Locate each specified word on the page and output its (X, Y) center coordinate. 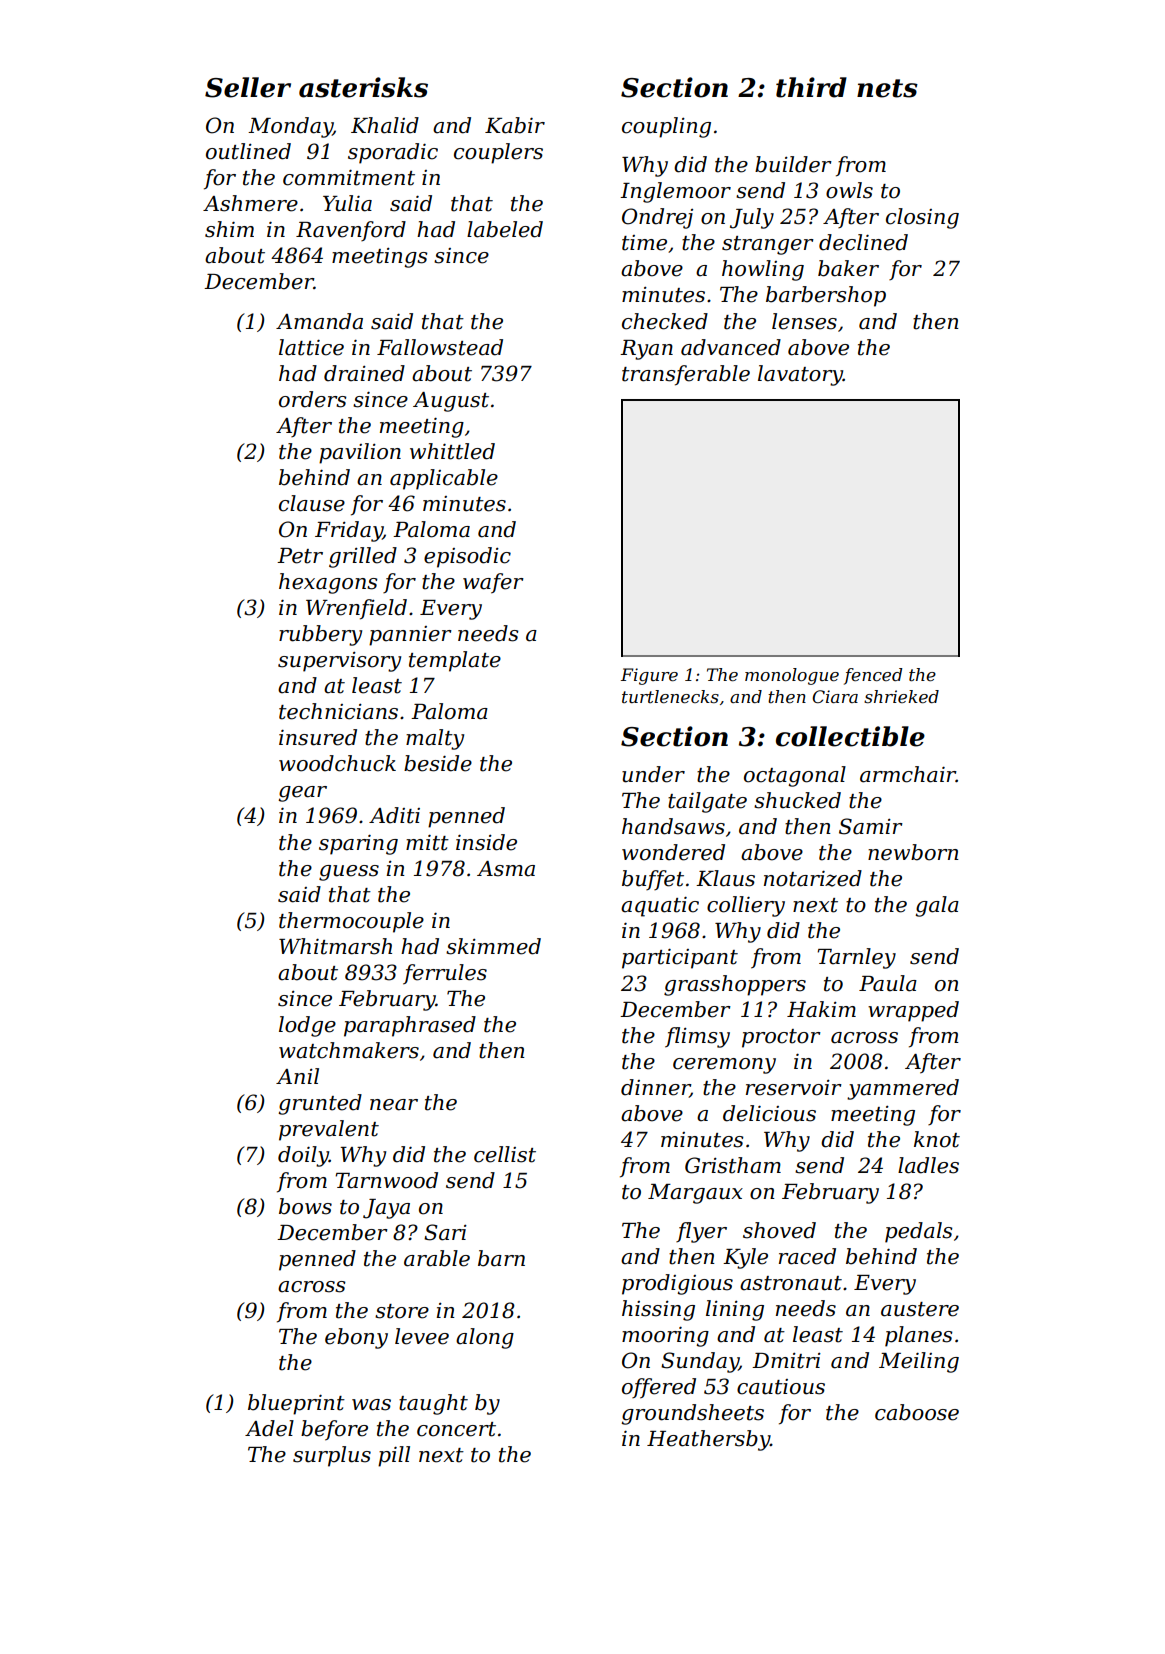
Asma (506, 869)
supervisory (339, 662)
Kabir (515, 125)
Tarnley (856, 958)
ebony (356, 1338)
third (811, 87)
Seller (248, 87)
